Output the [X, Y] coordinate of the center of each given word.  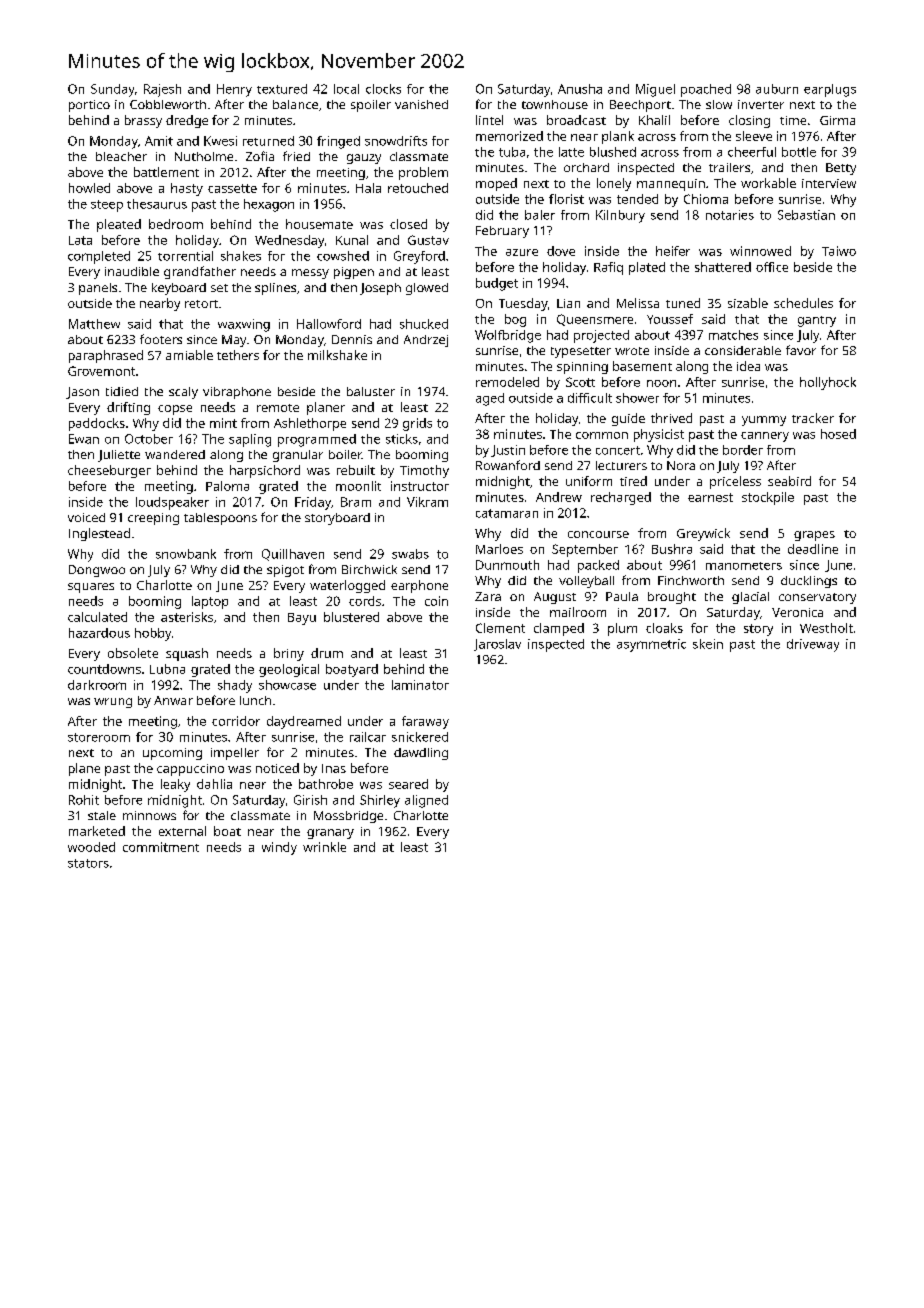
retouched [418, 188]
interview [829, 183]
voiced [86, 517]
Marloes [499, 549]
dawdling [421, 754]
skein [708, 644]
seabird [789, 481]
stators [88, 863]
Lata [80, 240]
